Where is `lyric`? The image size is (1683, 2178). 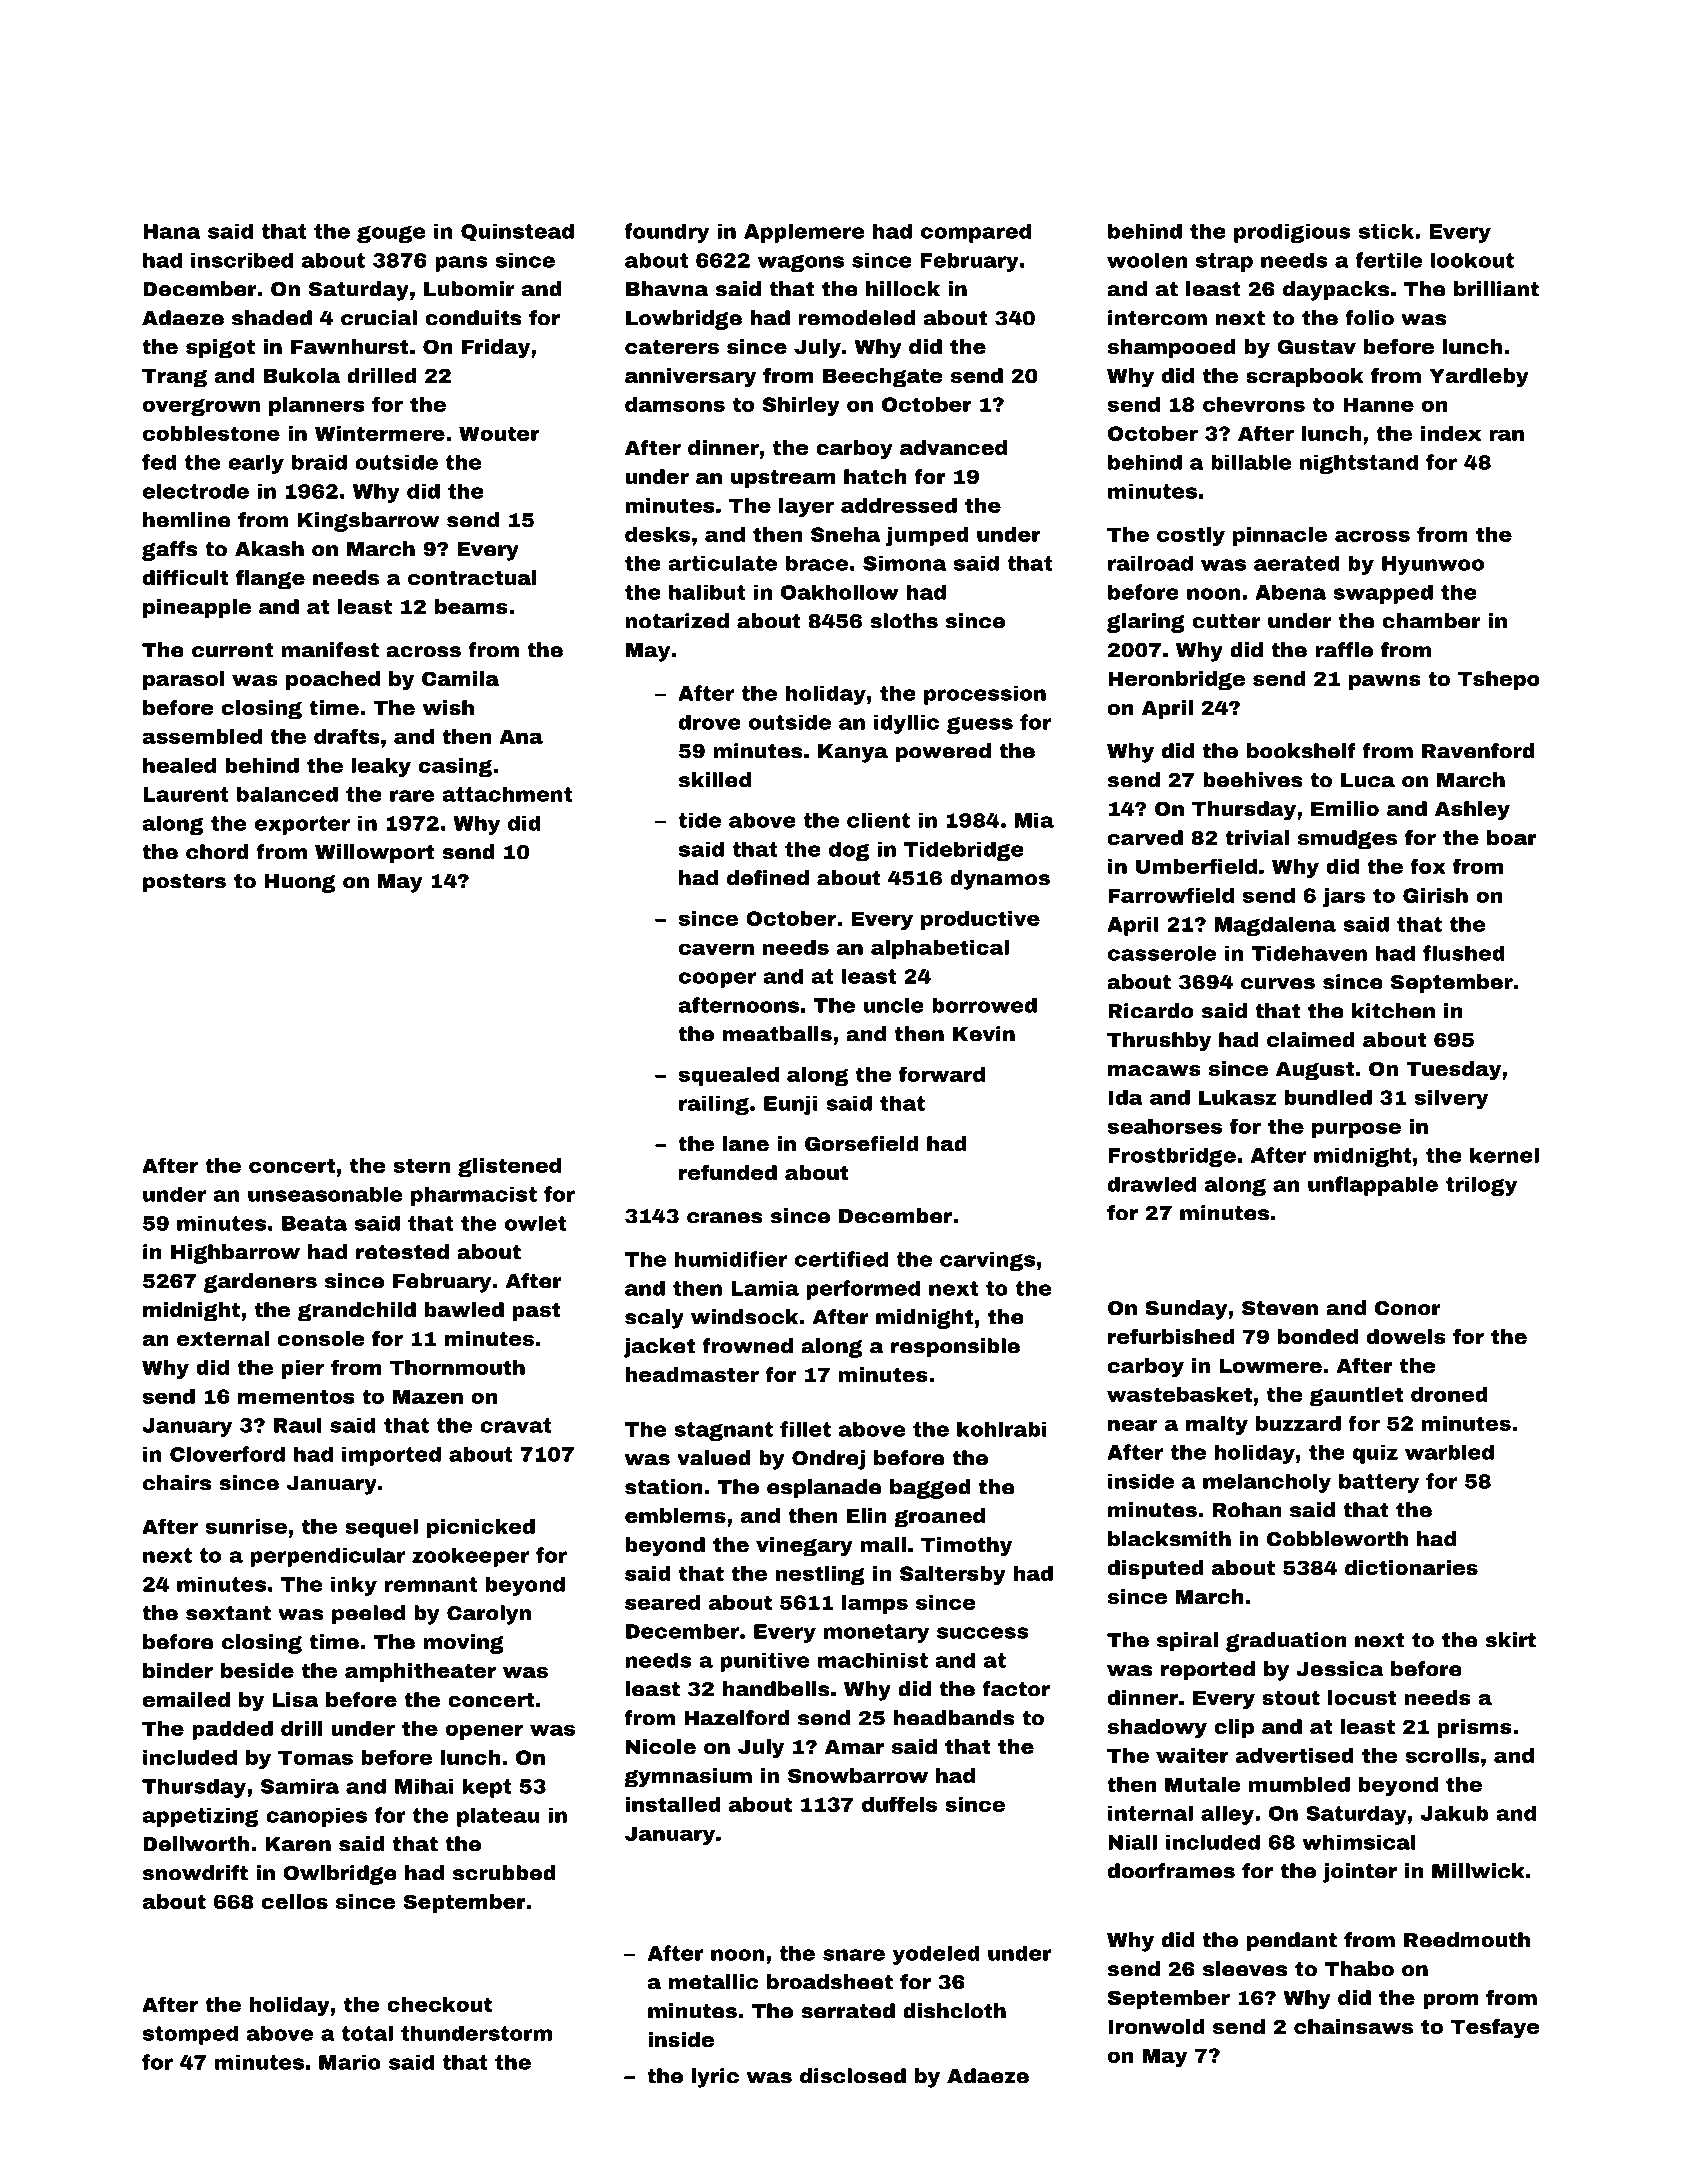 lyric is located at coordinates (715, 2078).
